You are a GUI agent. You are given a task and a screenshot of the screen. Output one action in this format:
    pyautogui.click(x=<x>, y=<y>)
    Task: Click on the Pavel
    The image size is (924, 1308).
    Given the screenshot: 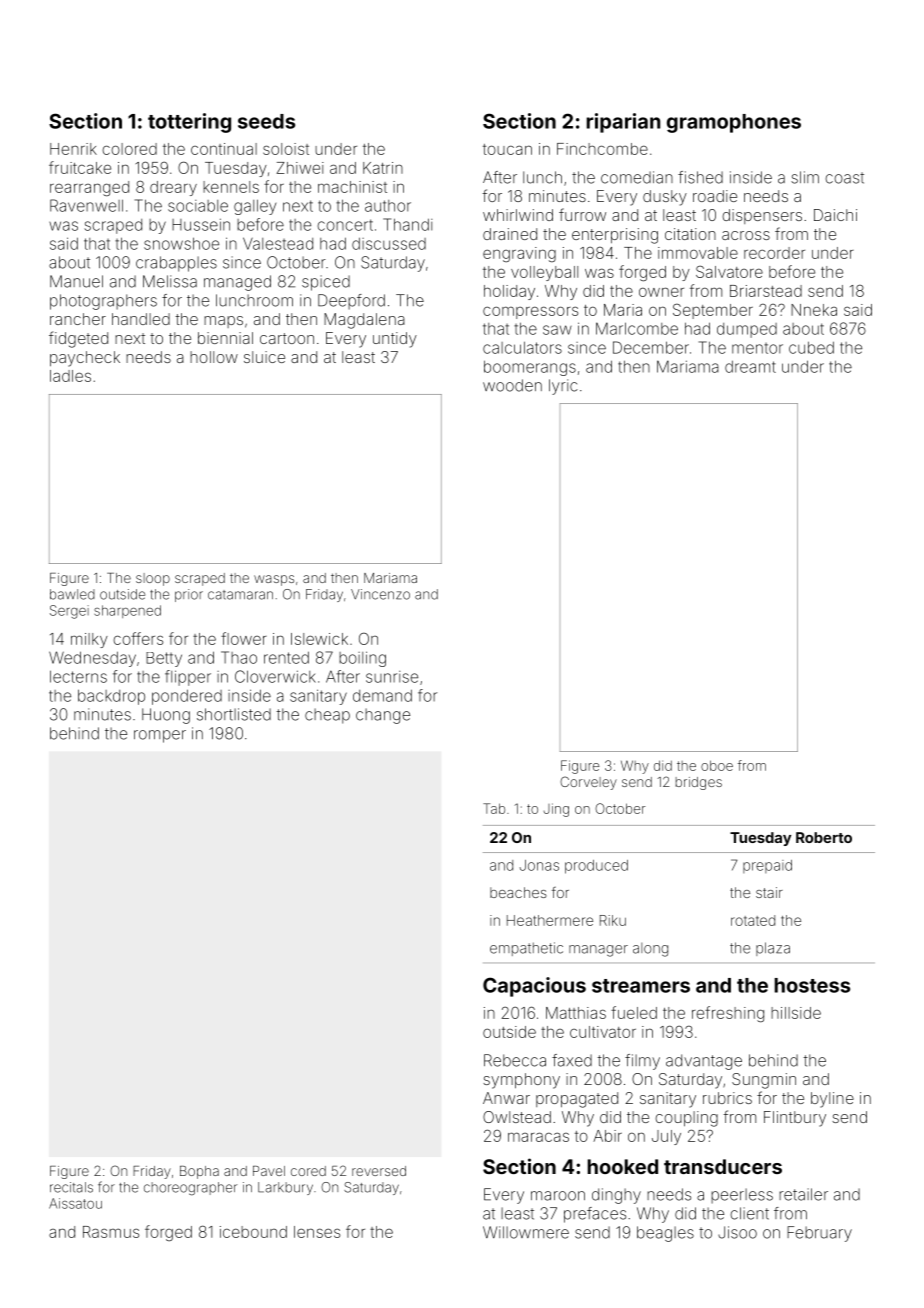 What is the action you would take?
    pyautogui.click(x=269, y=1171)
